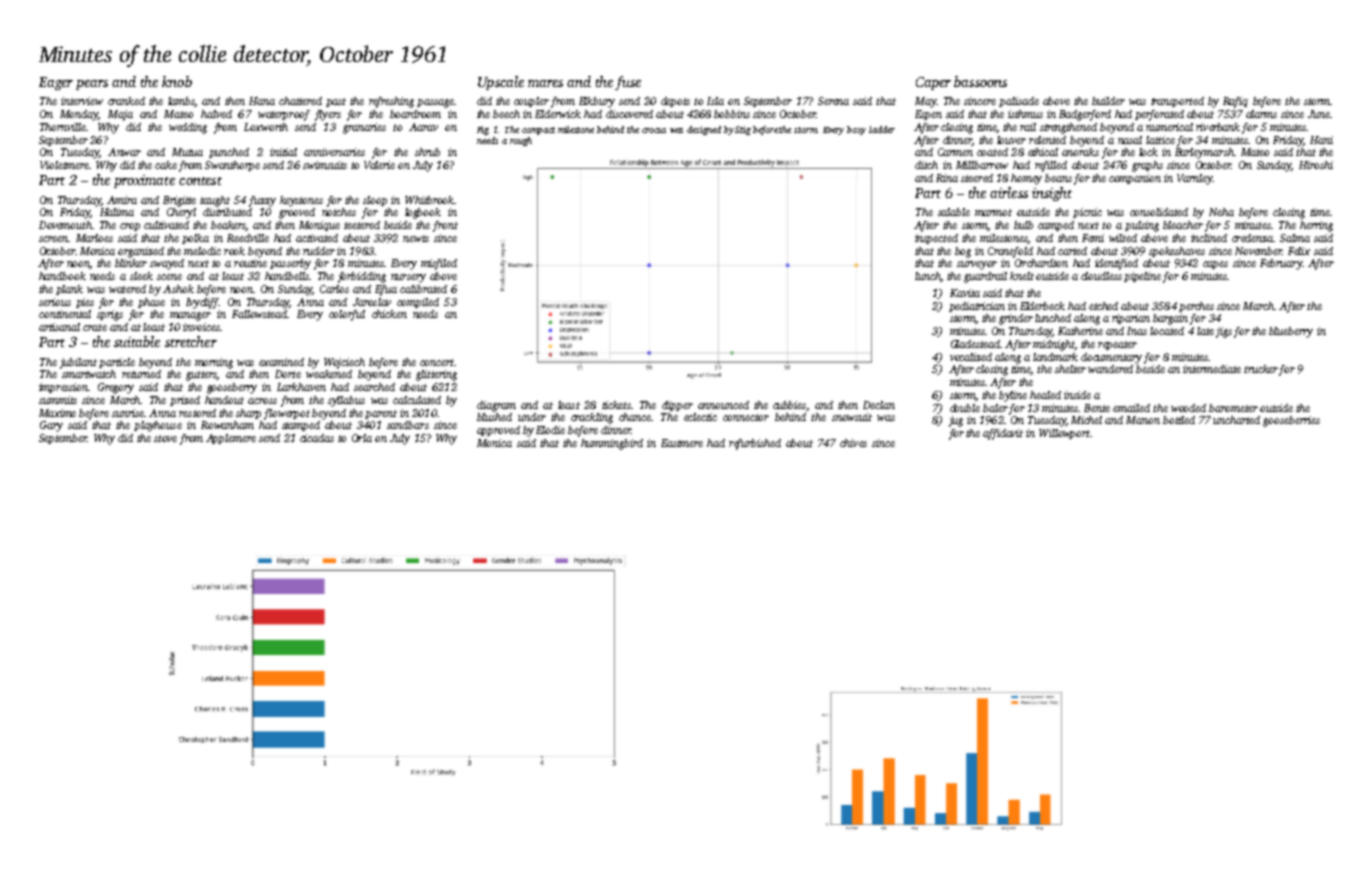  What do you see at coordinates (977, 307) in the screenshot?
I see `pediatrician` at bounding box center [977, 307].
